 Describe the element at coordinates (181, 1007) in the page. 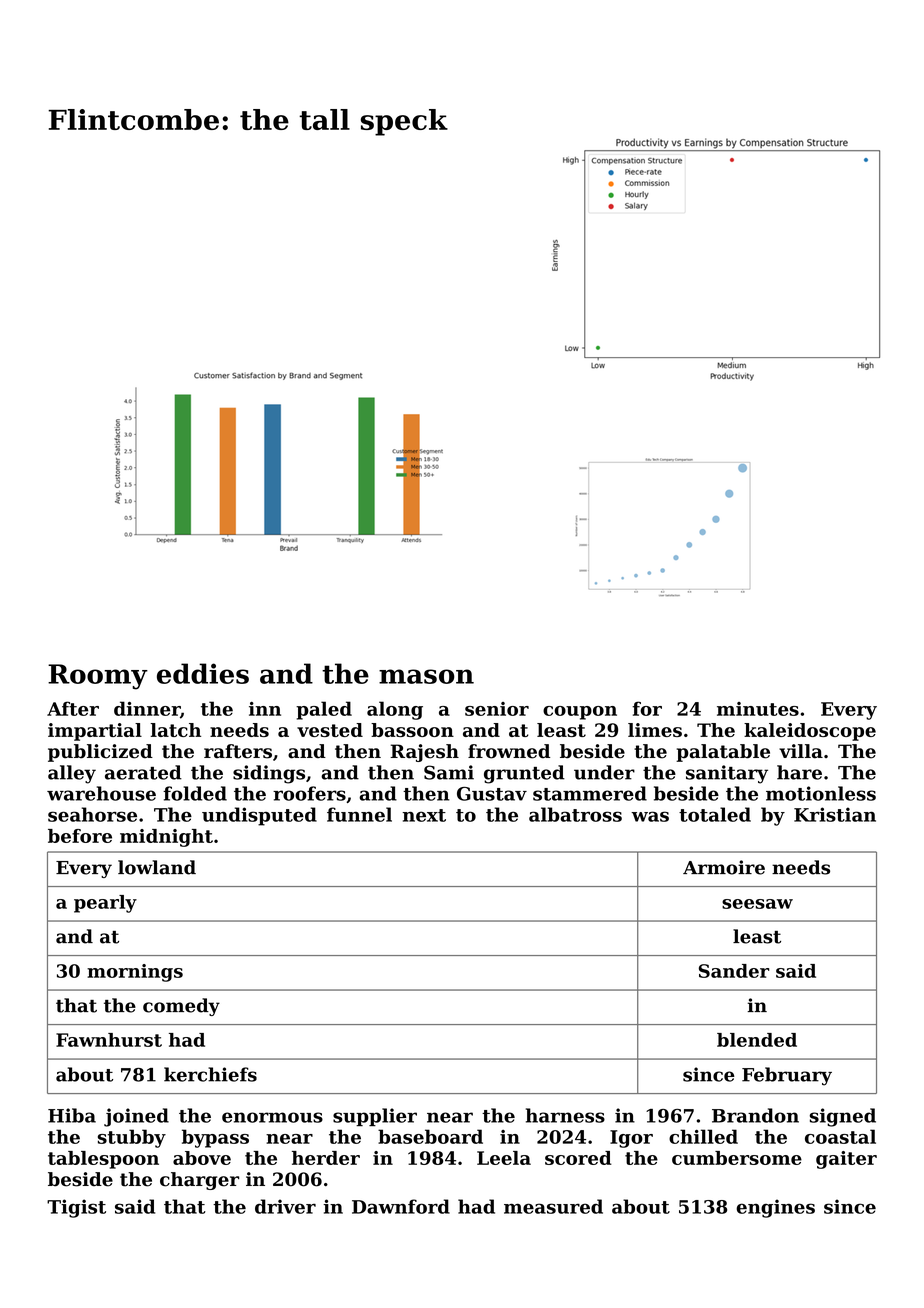

I see `comedy` at that location.
